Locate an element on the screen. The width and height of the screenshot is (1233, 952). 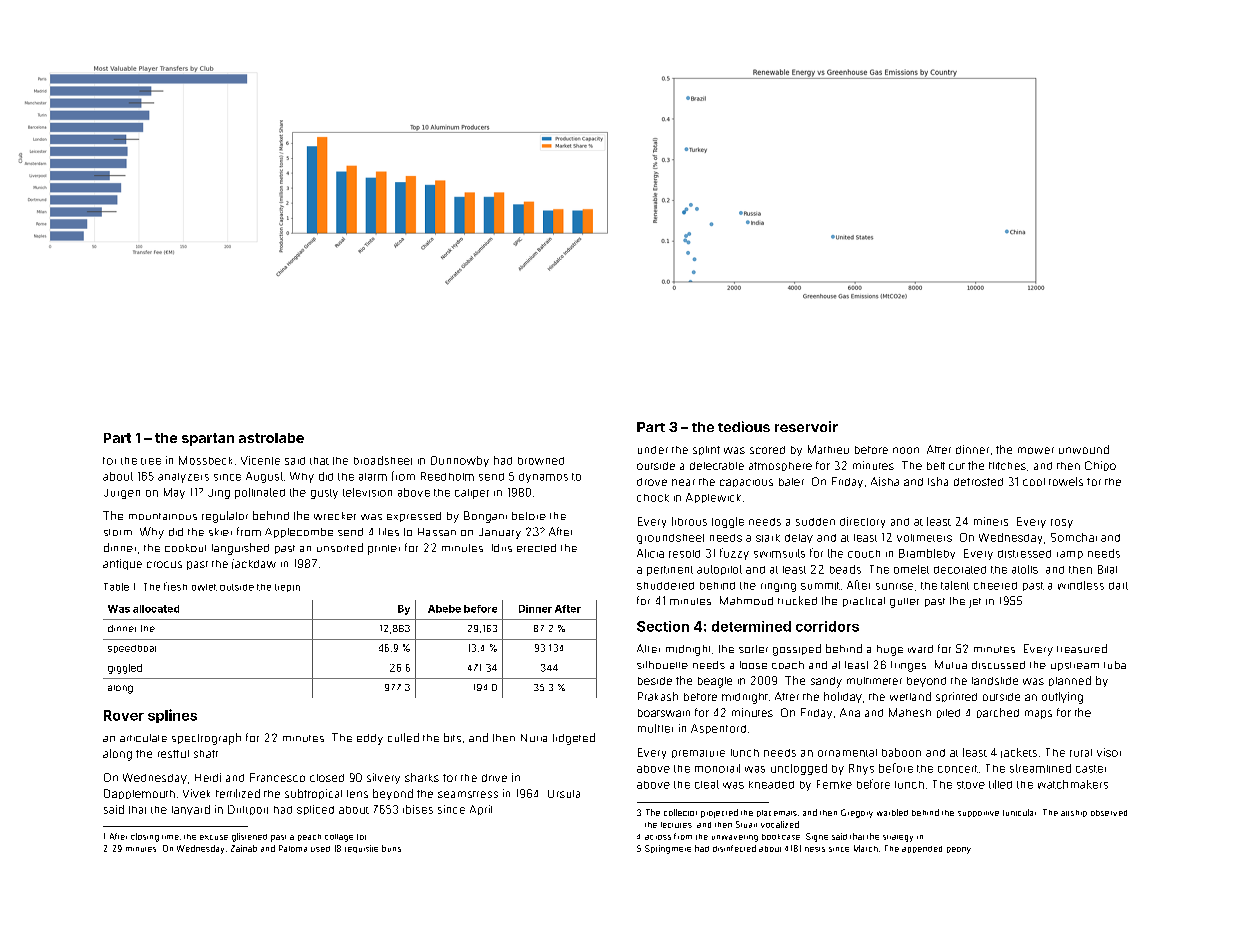
erected is located at coordinates (536, 548).
